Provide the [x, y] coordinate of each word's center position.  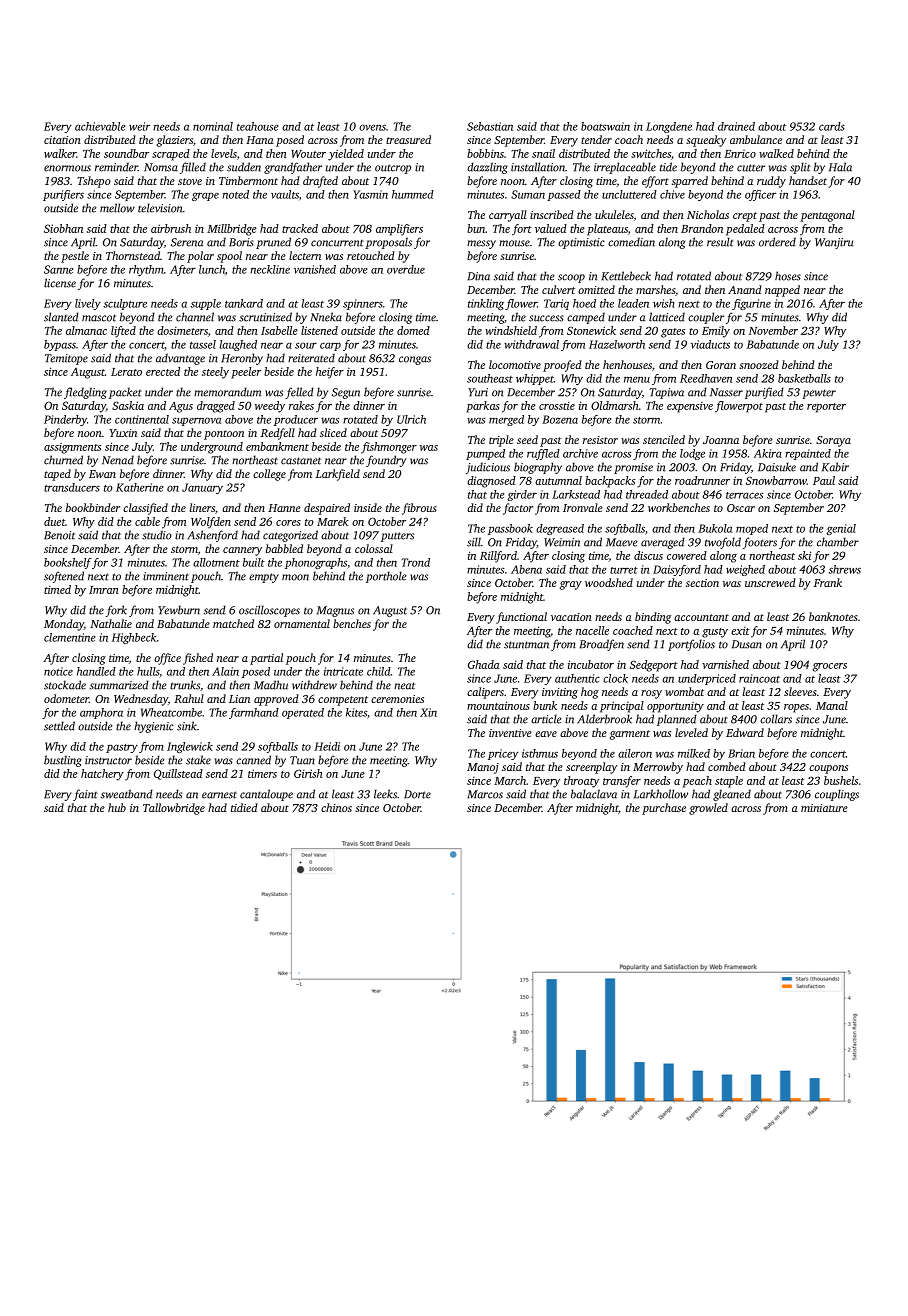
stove [190, 181]
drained [736, 126]
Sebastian [490, 126]
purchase [664, 809]
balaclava [594, 794]
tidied [244, 807]
